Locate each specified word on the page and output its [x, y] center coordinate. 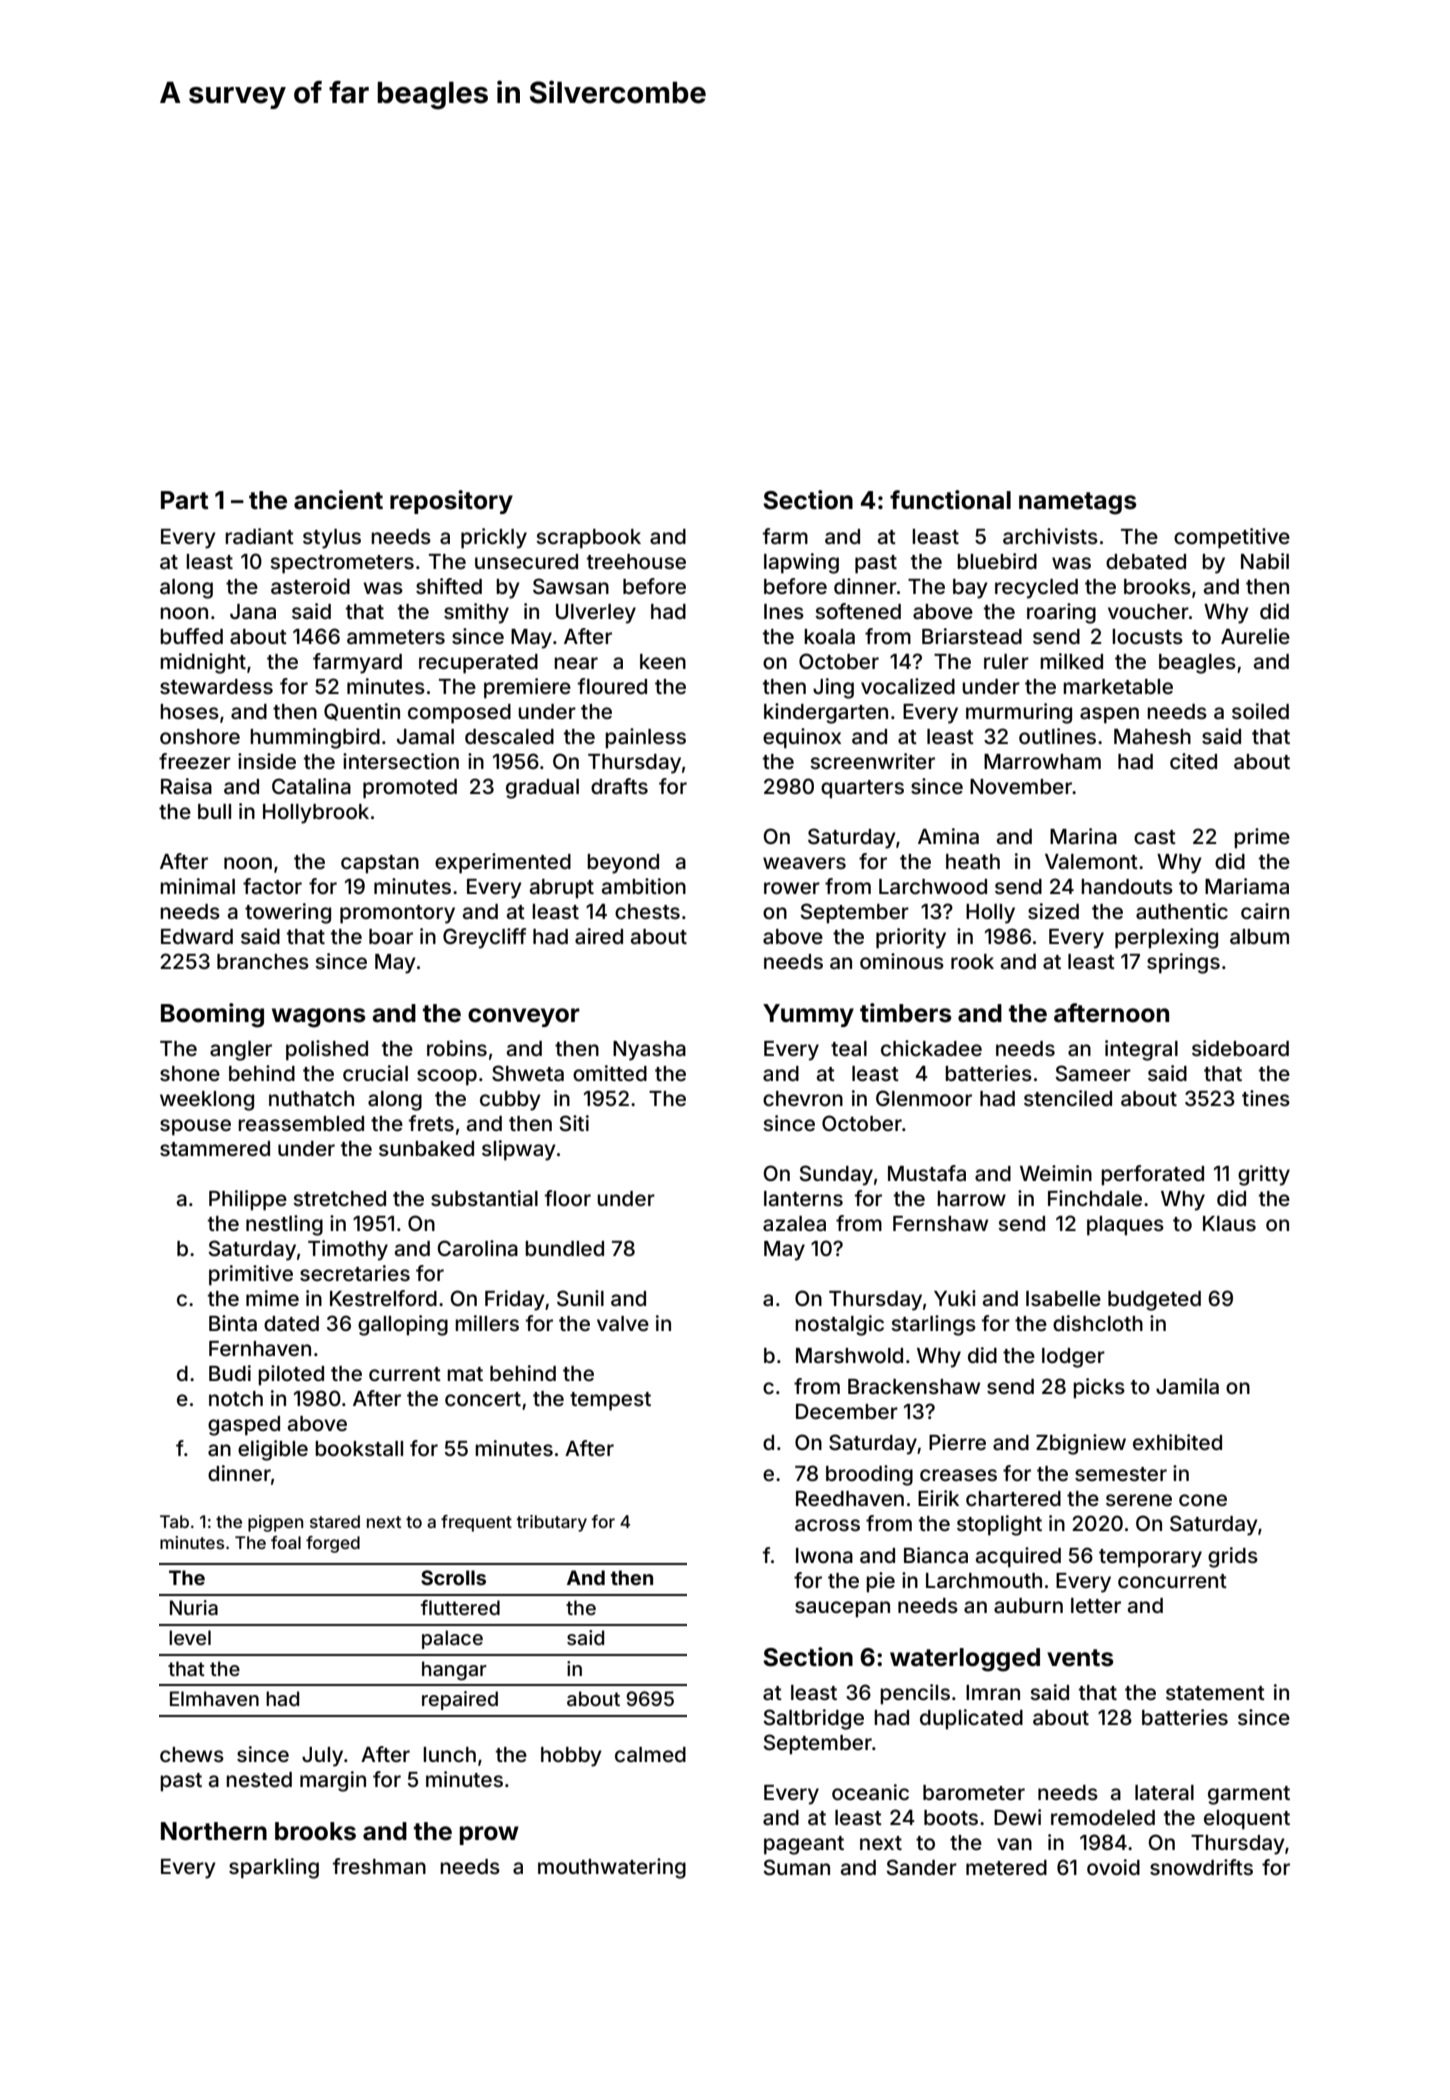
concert [483, 1399]
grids [1233, 1557]
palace [452, 1639]
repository [451, 502]
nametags [1078, 503]
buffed [191, 636]
